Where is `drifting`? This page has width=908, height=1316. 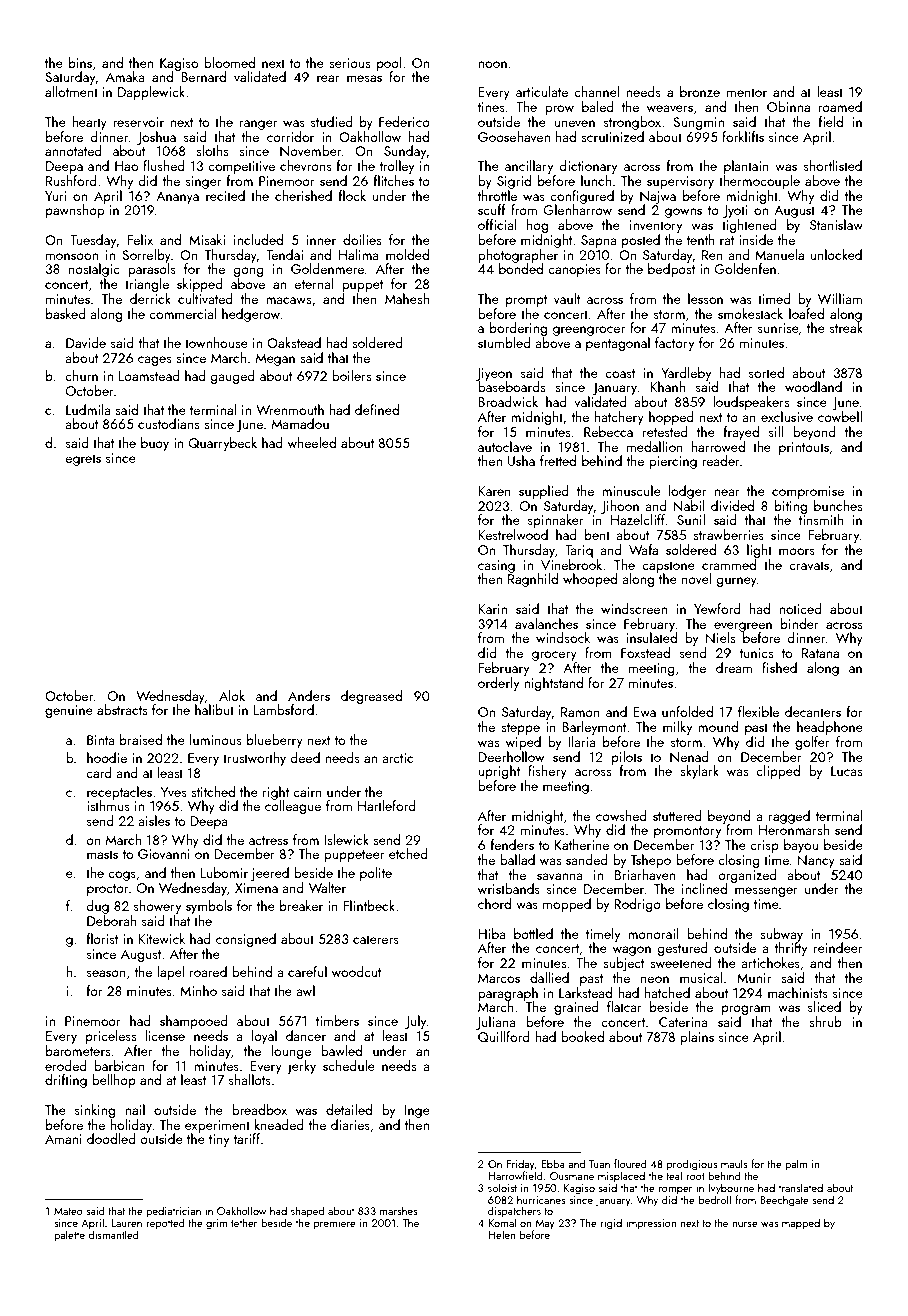
drifting is located at coordinates (66, 1081).
